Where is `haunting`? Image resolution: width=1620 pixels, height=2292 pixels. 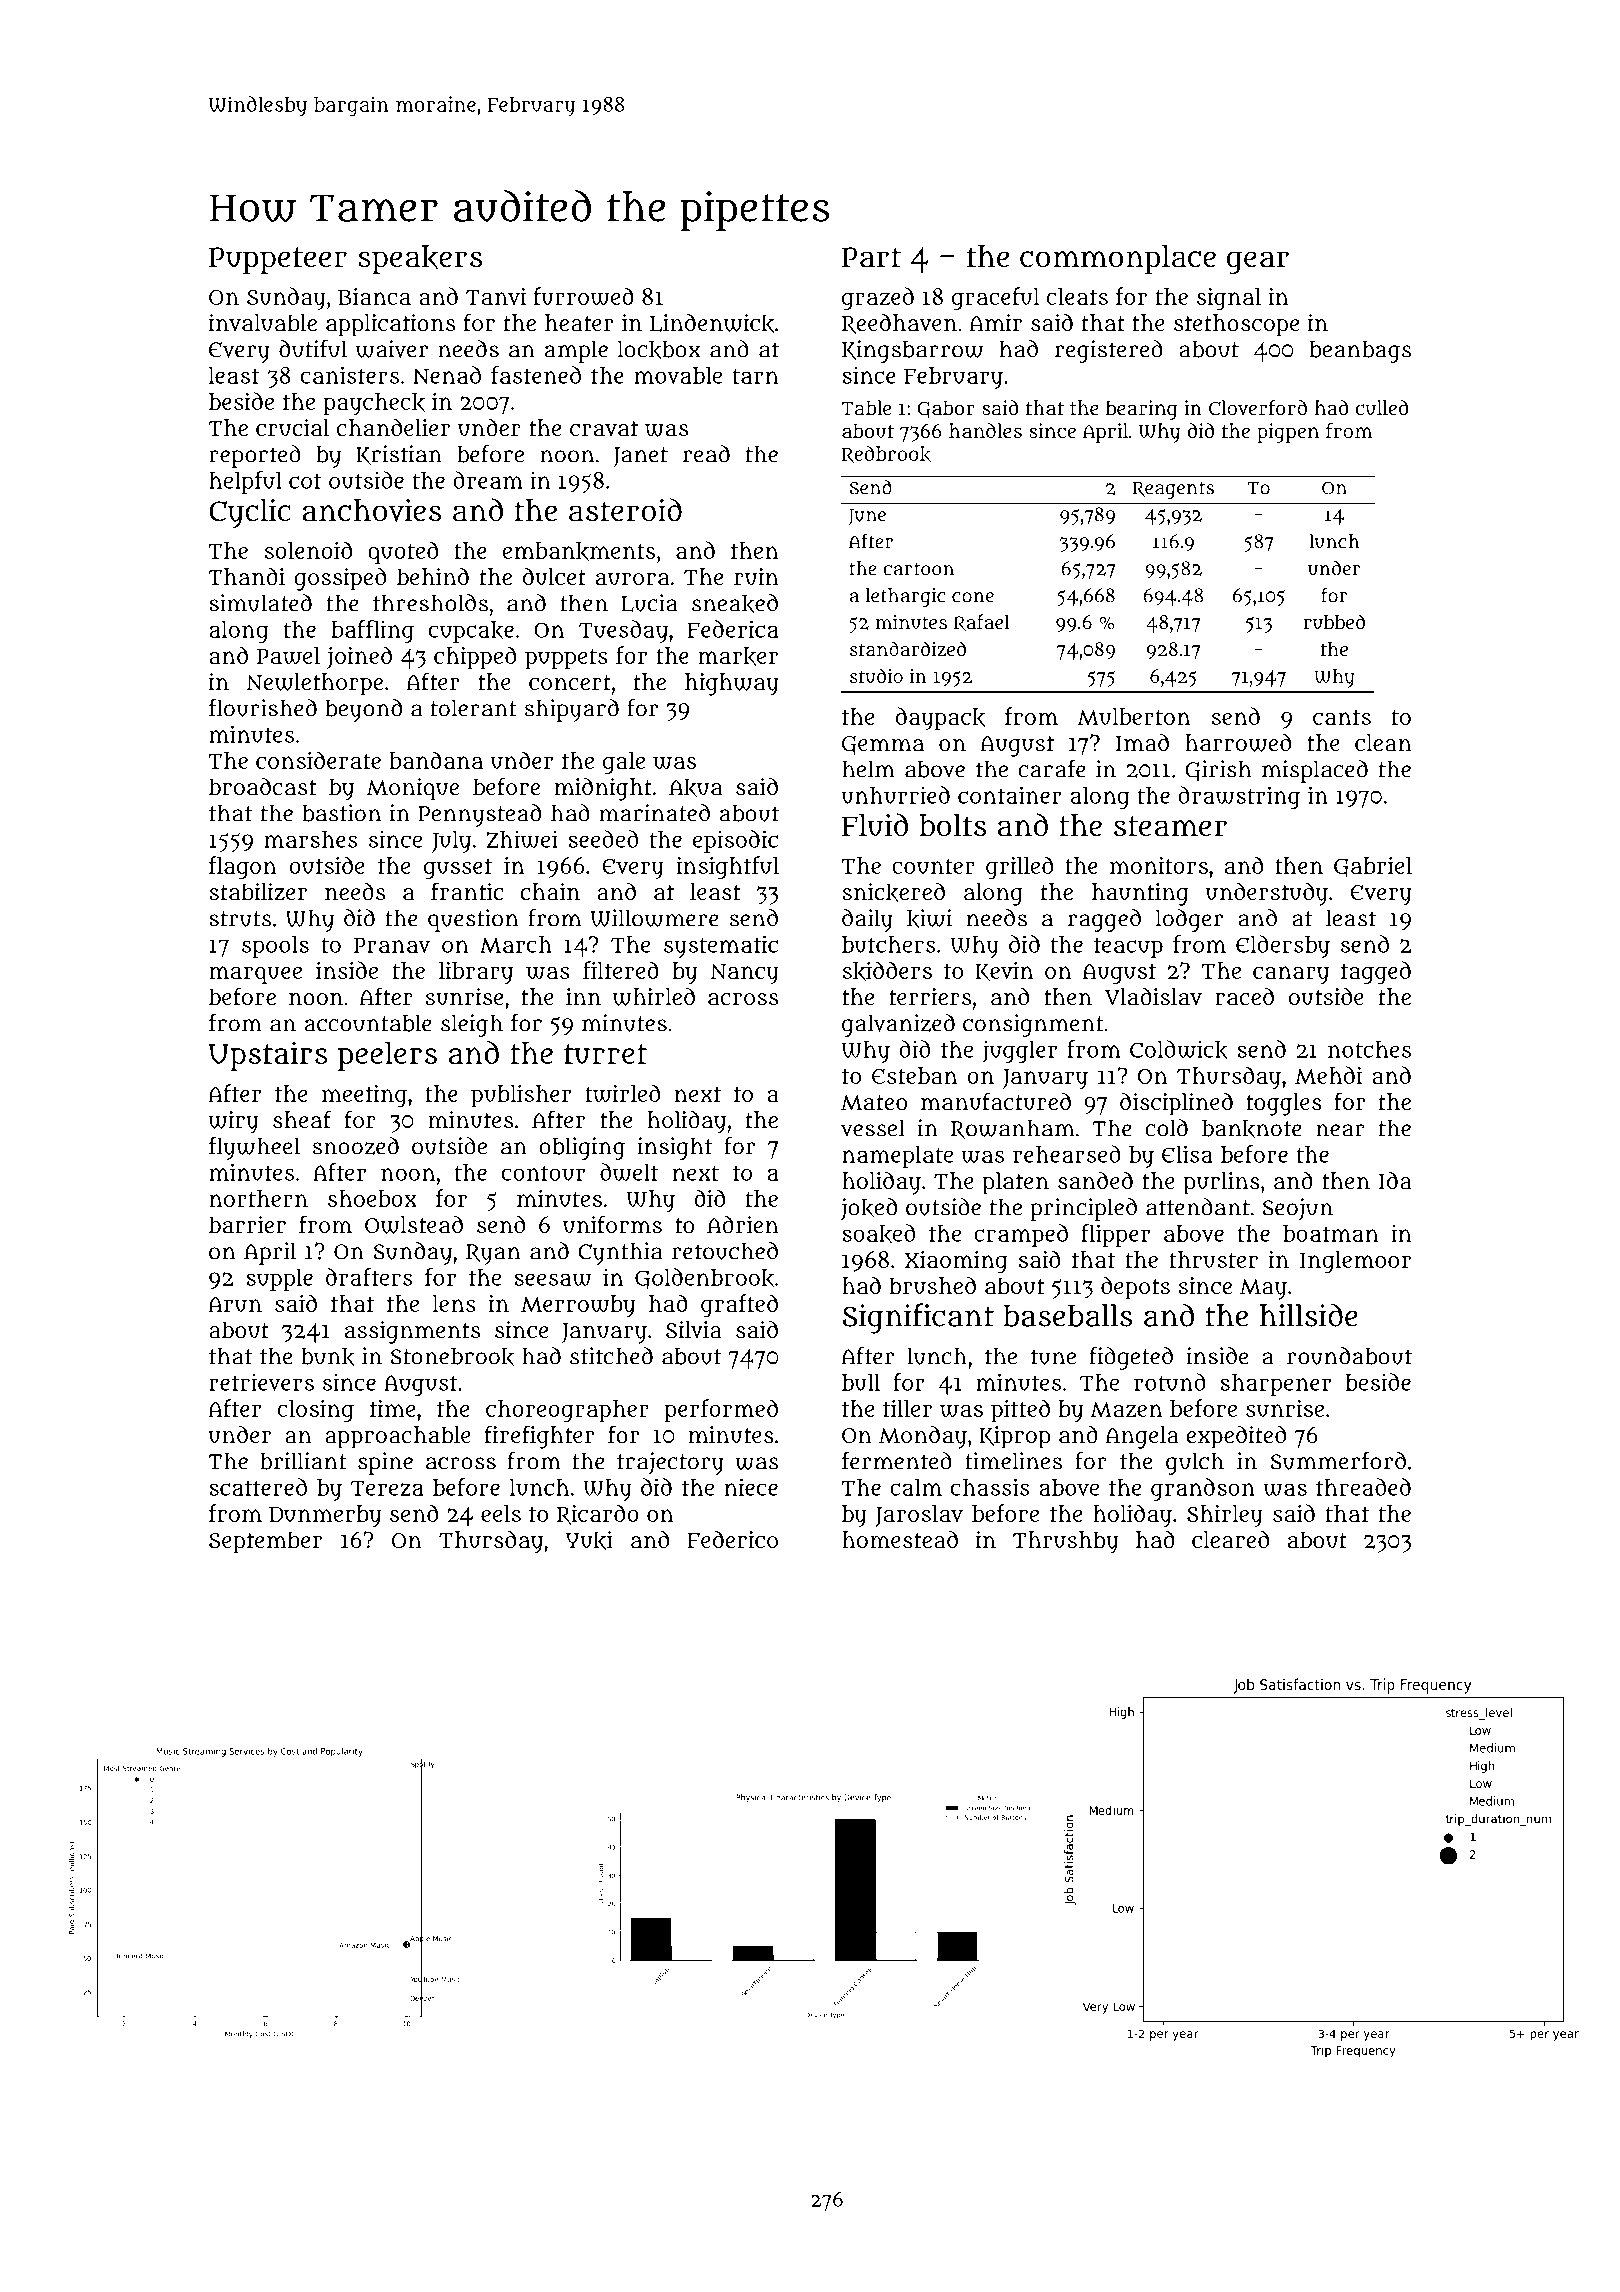 haunting is located at coordinates (1140, 894).
